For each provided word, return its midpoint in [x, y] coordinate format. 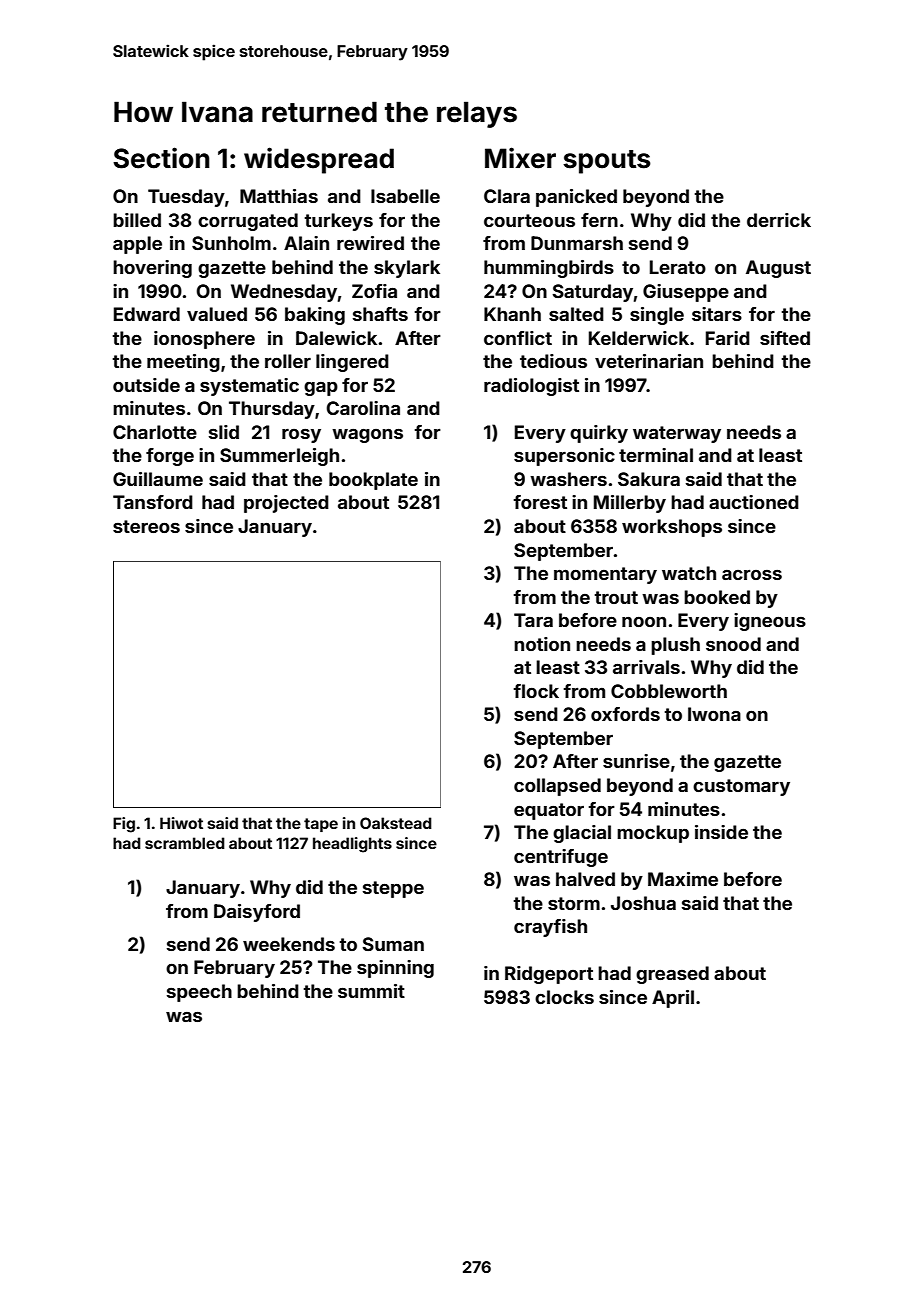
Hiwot [181, 823]
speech [199, 993]
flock [536, 691]
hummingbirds [549, 269]
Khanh [512, 314]
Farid [728, 338]
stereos [146, 526]
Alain [306, 243]
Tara [533, 620]
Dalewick [336, 338]
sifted [785, 338]
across [752, 575]
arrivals [646, 667]
